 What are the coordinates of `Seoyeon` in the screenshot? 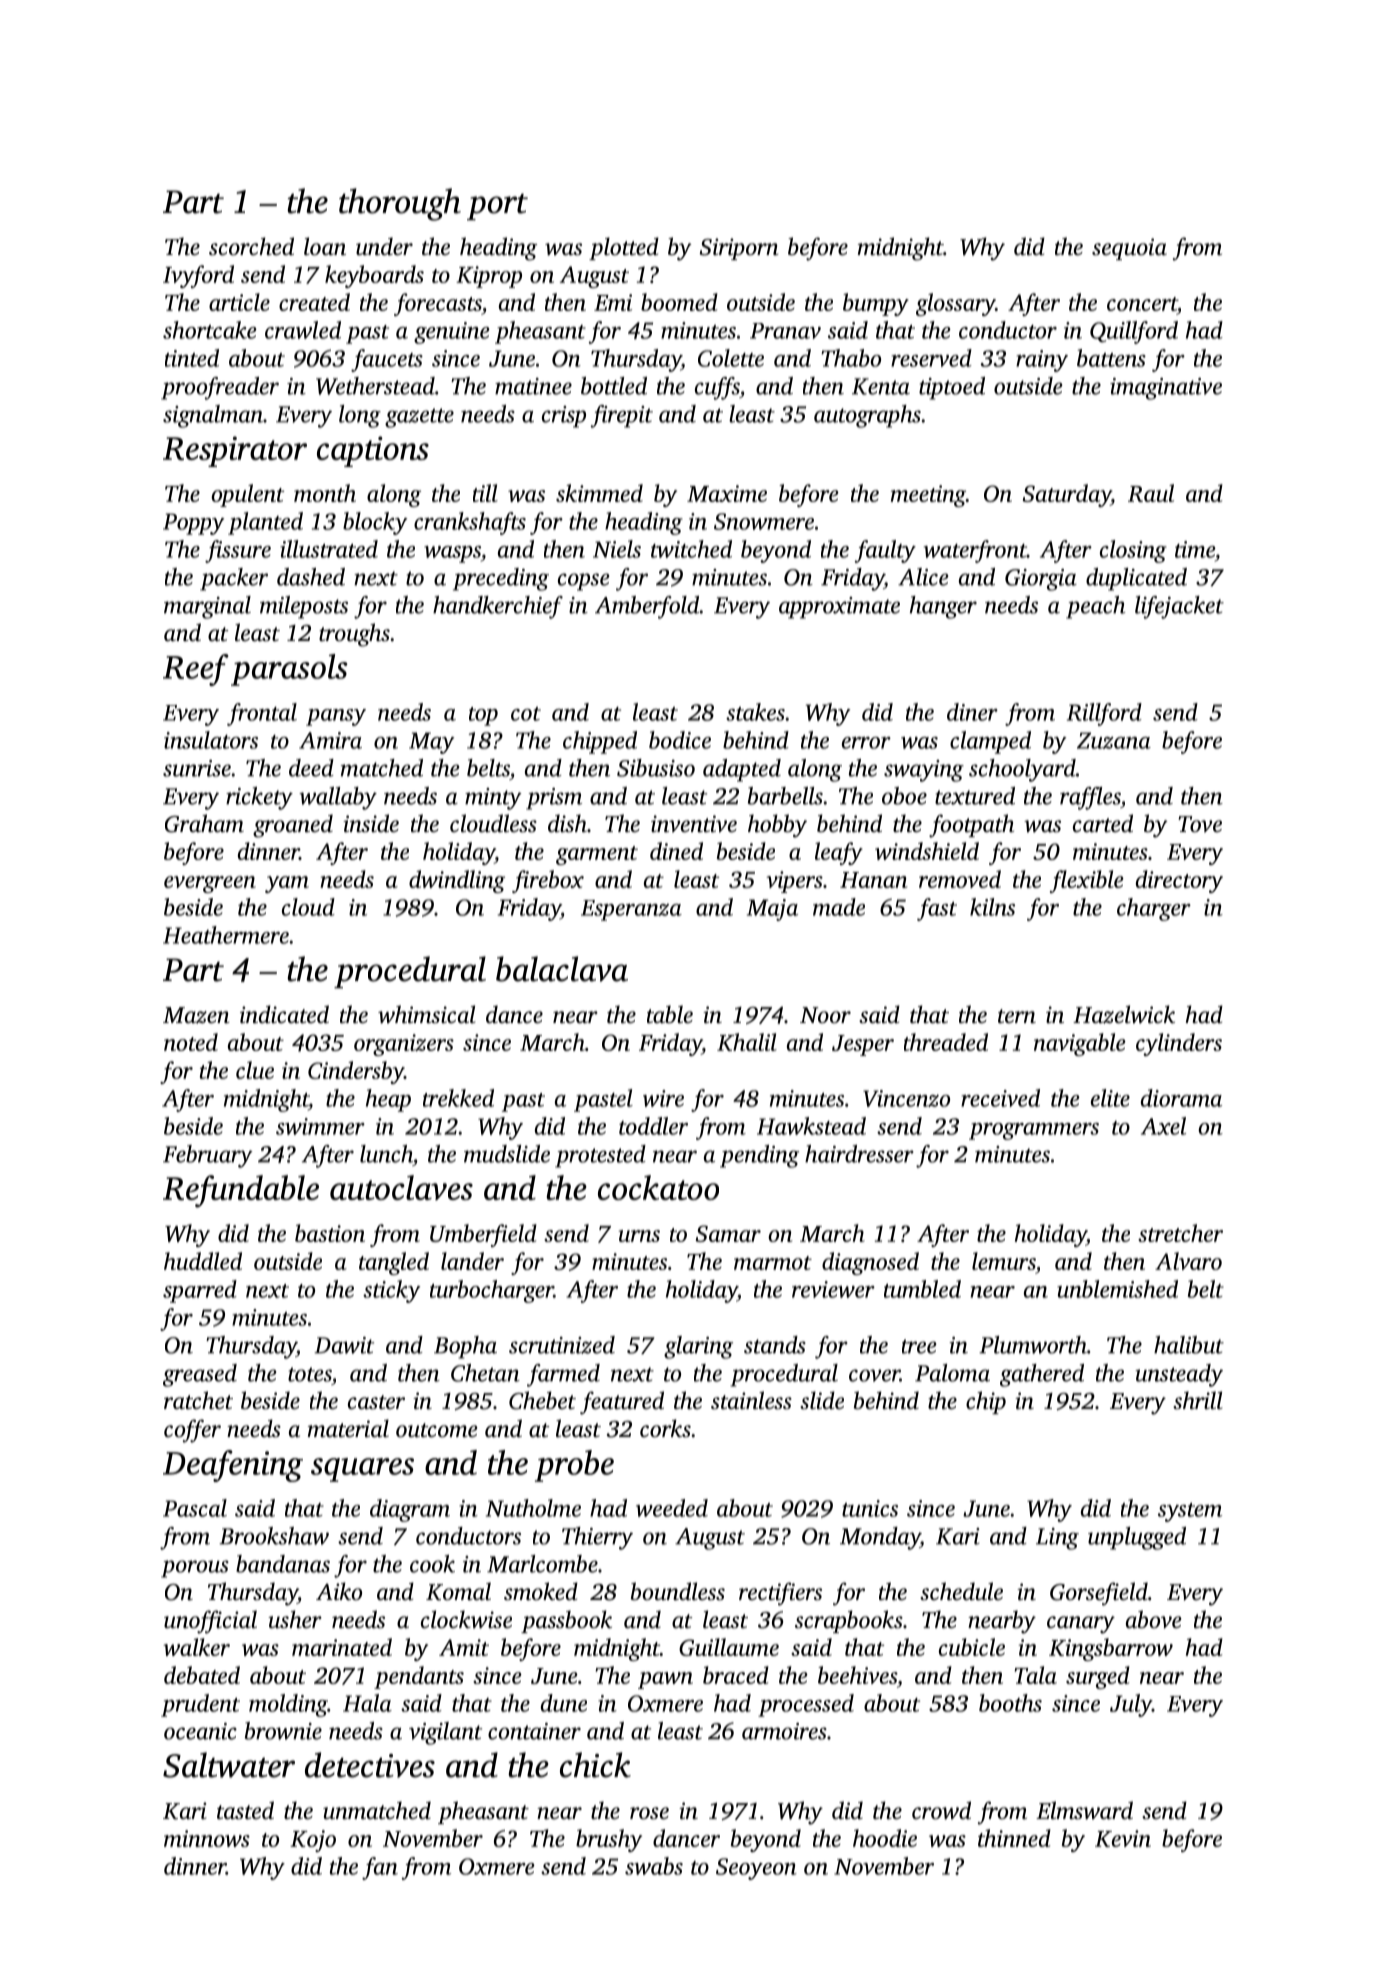 It's located at (756, 1869).
